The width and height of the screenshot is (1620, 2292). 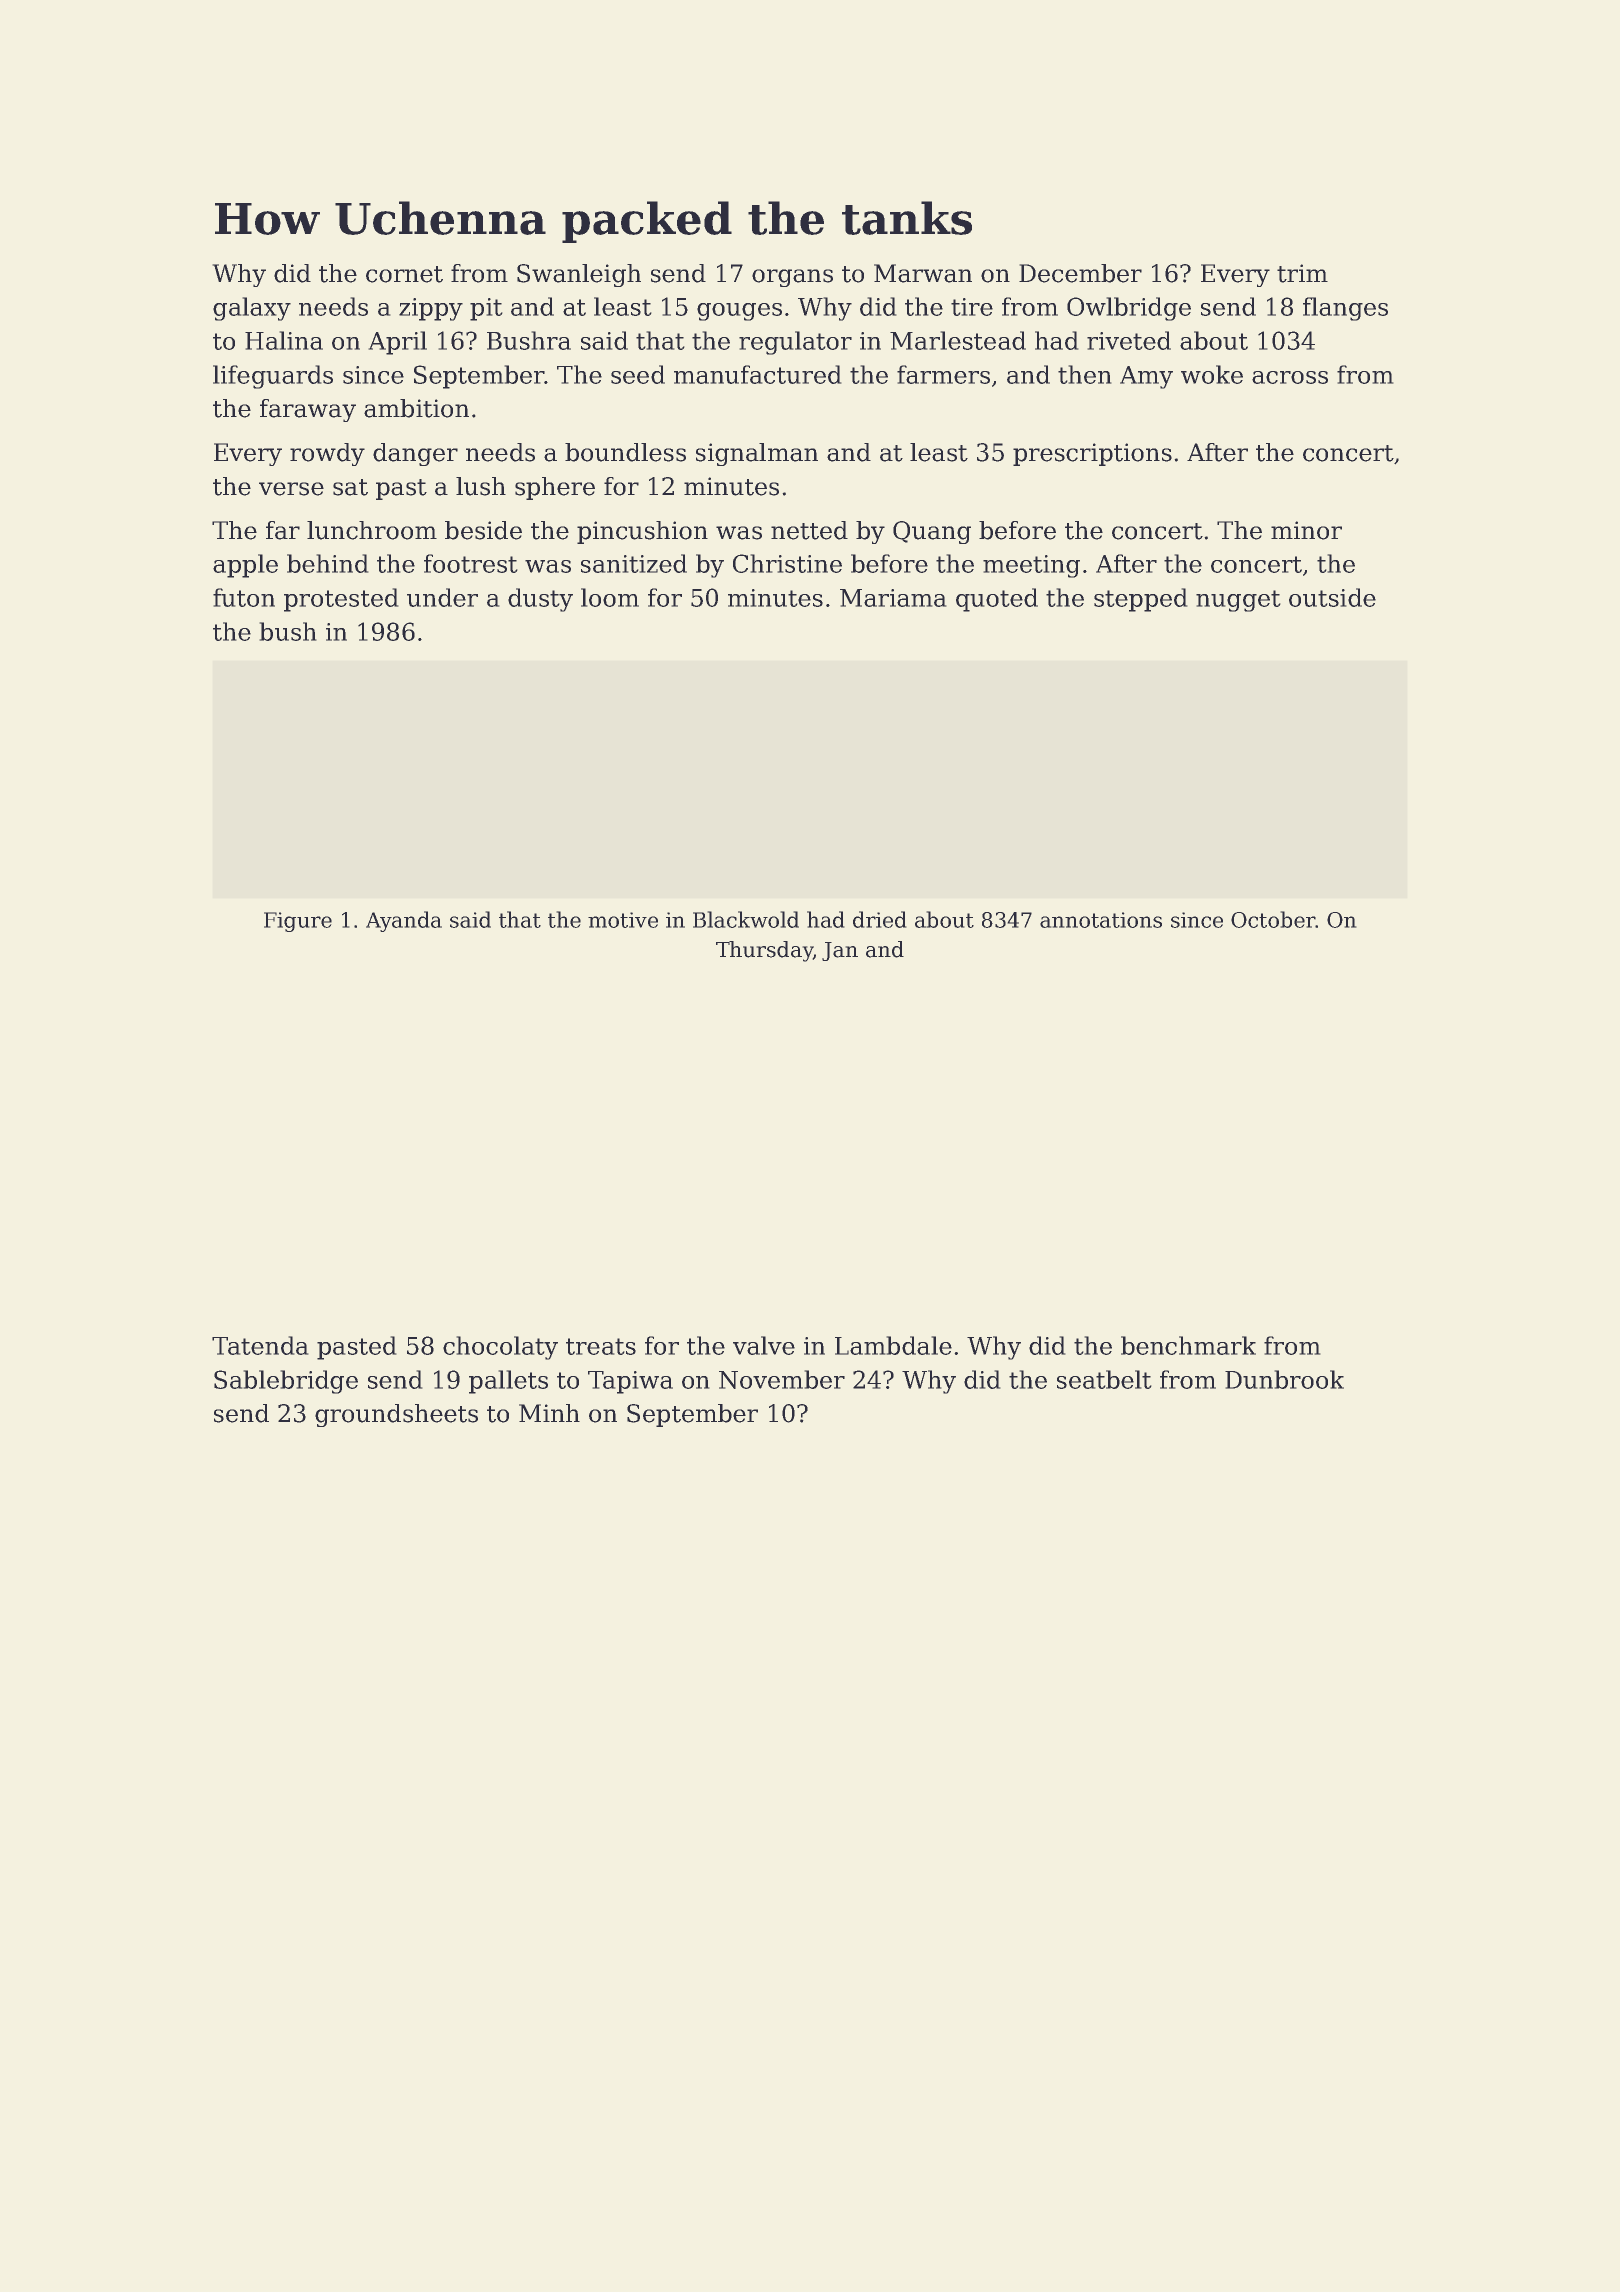 I want to click on Figure, so click(x=298, y=922).
